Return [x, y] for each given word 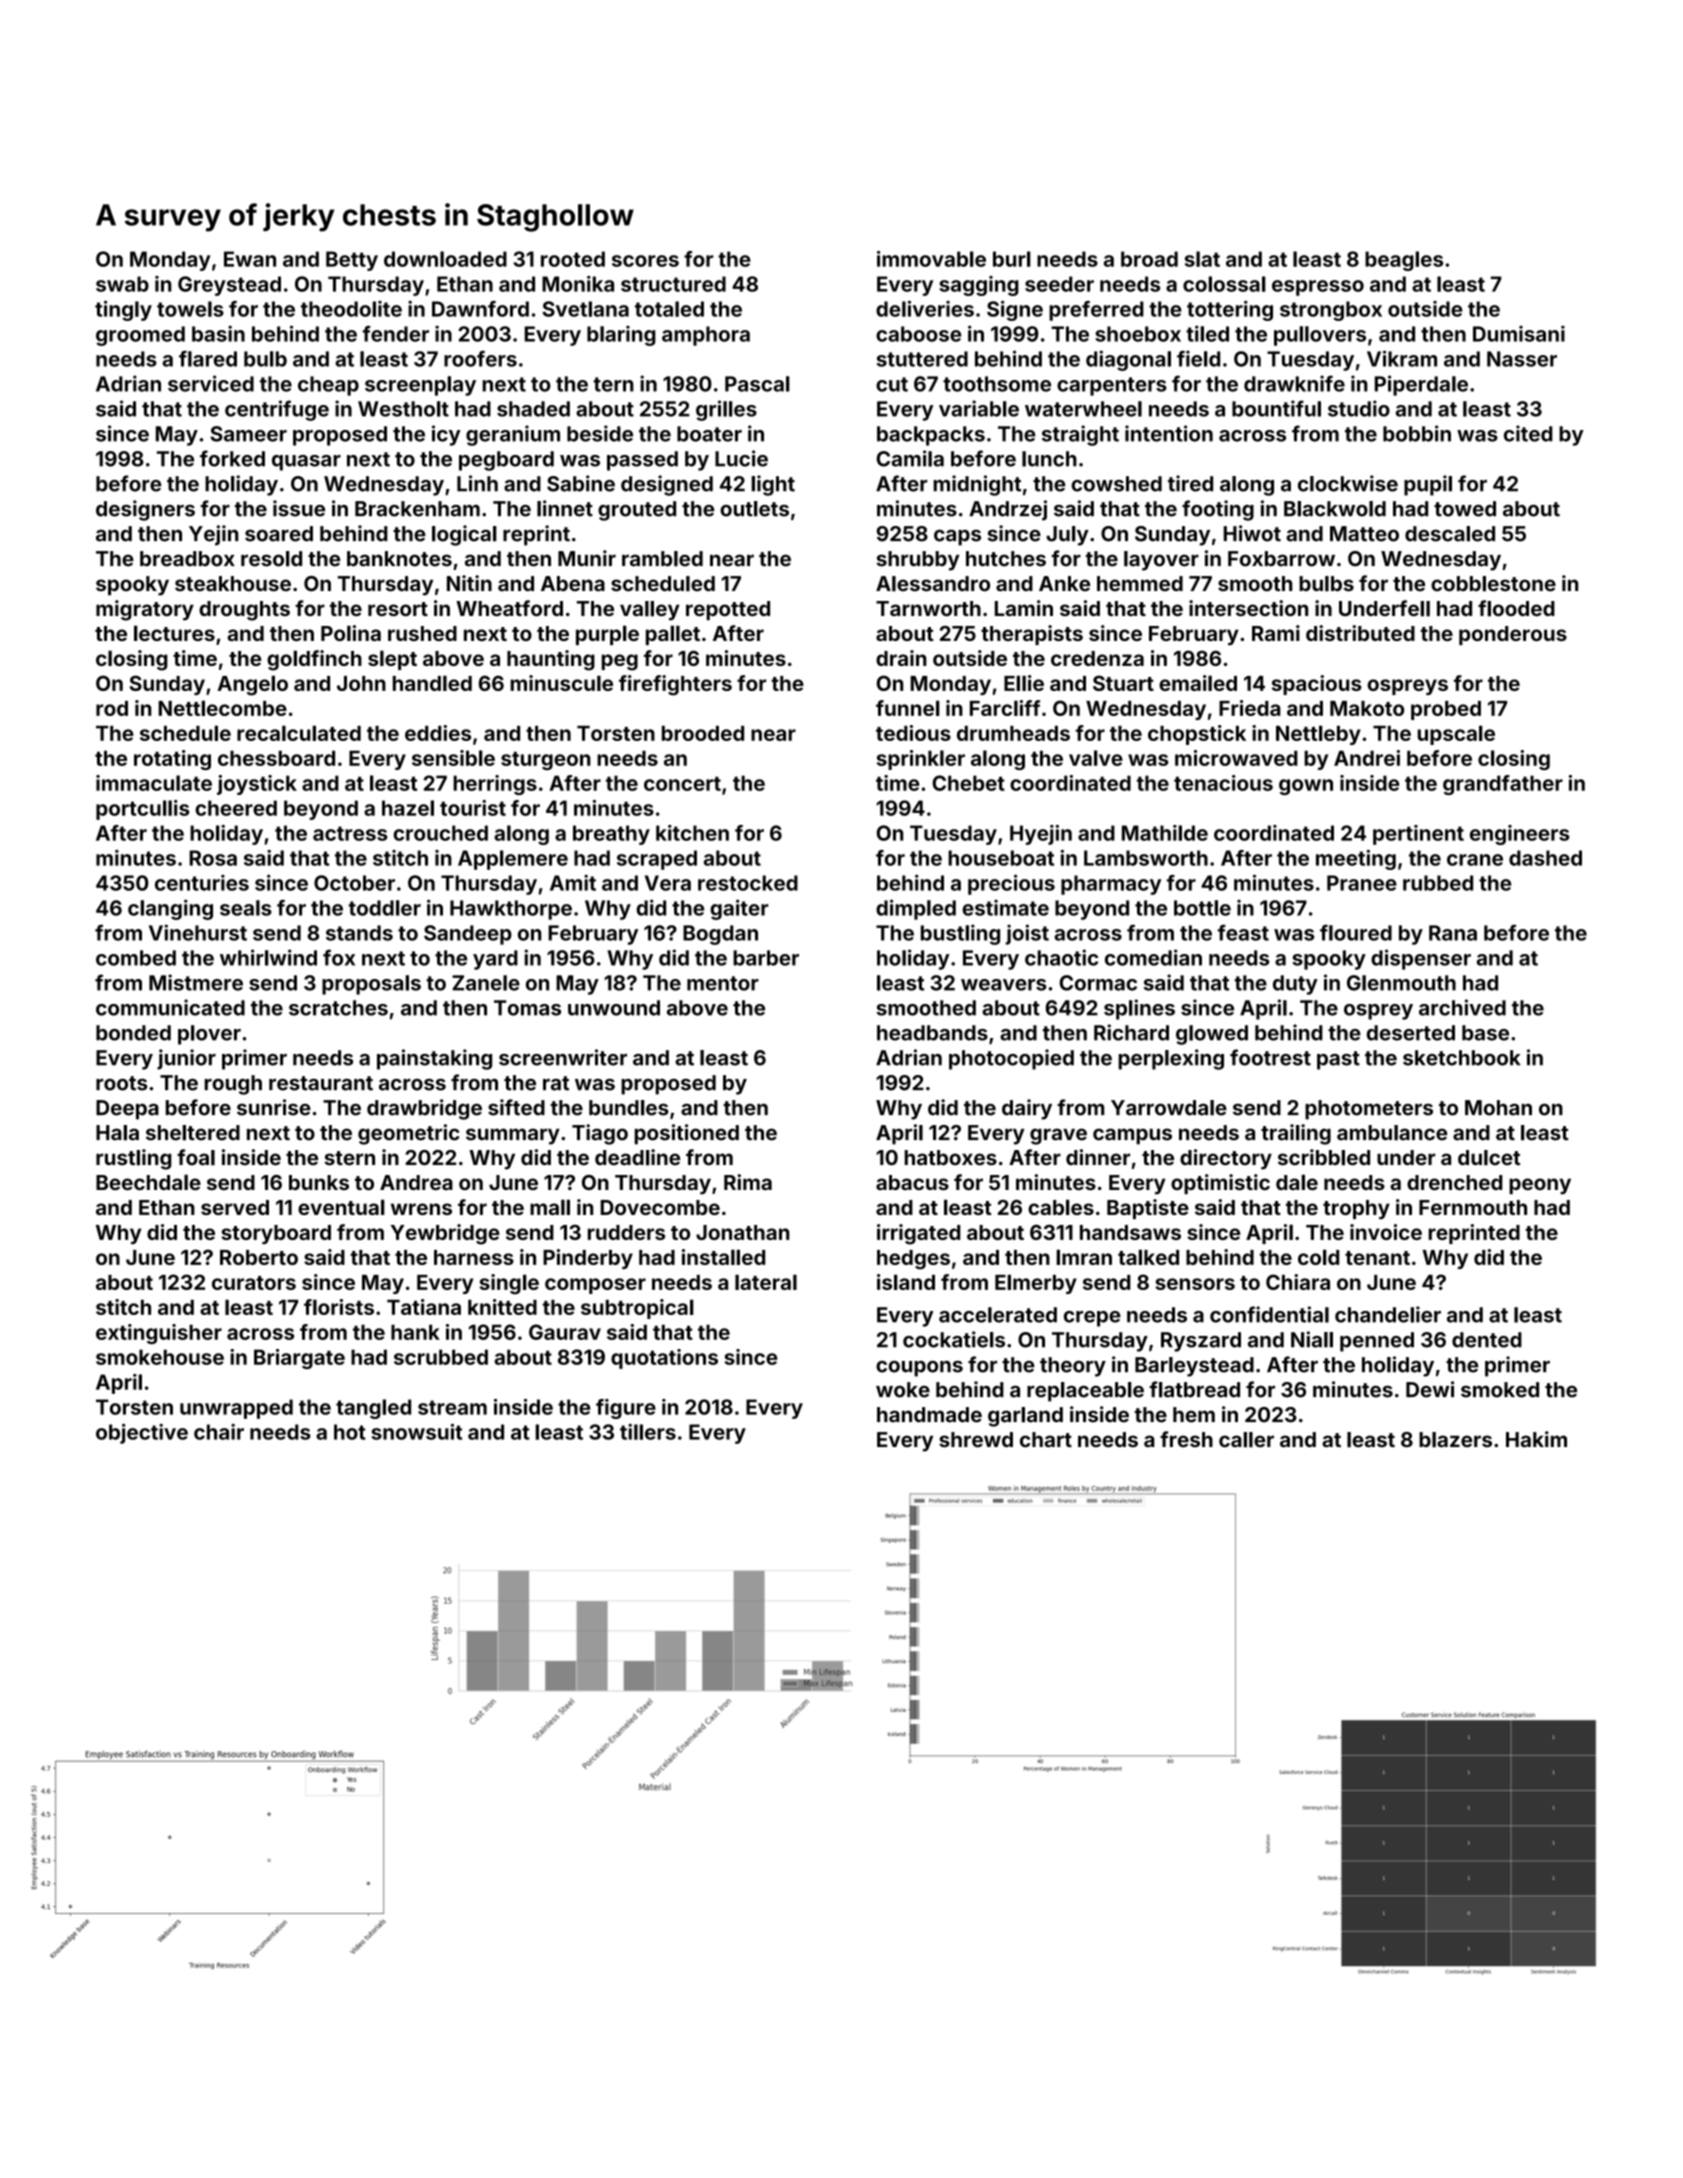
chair [219, 1432]
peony [1540, 1186]
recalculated [299, 733]
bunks [319, 1182]
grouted [637, 511]
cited [1528, 433]
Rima [748, 1182]
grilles [726, 410]
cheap [328, 386]
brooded [703, 733]
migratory [145, 610]
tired [1190, 483]
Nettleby [1318, 735]
